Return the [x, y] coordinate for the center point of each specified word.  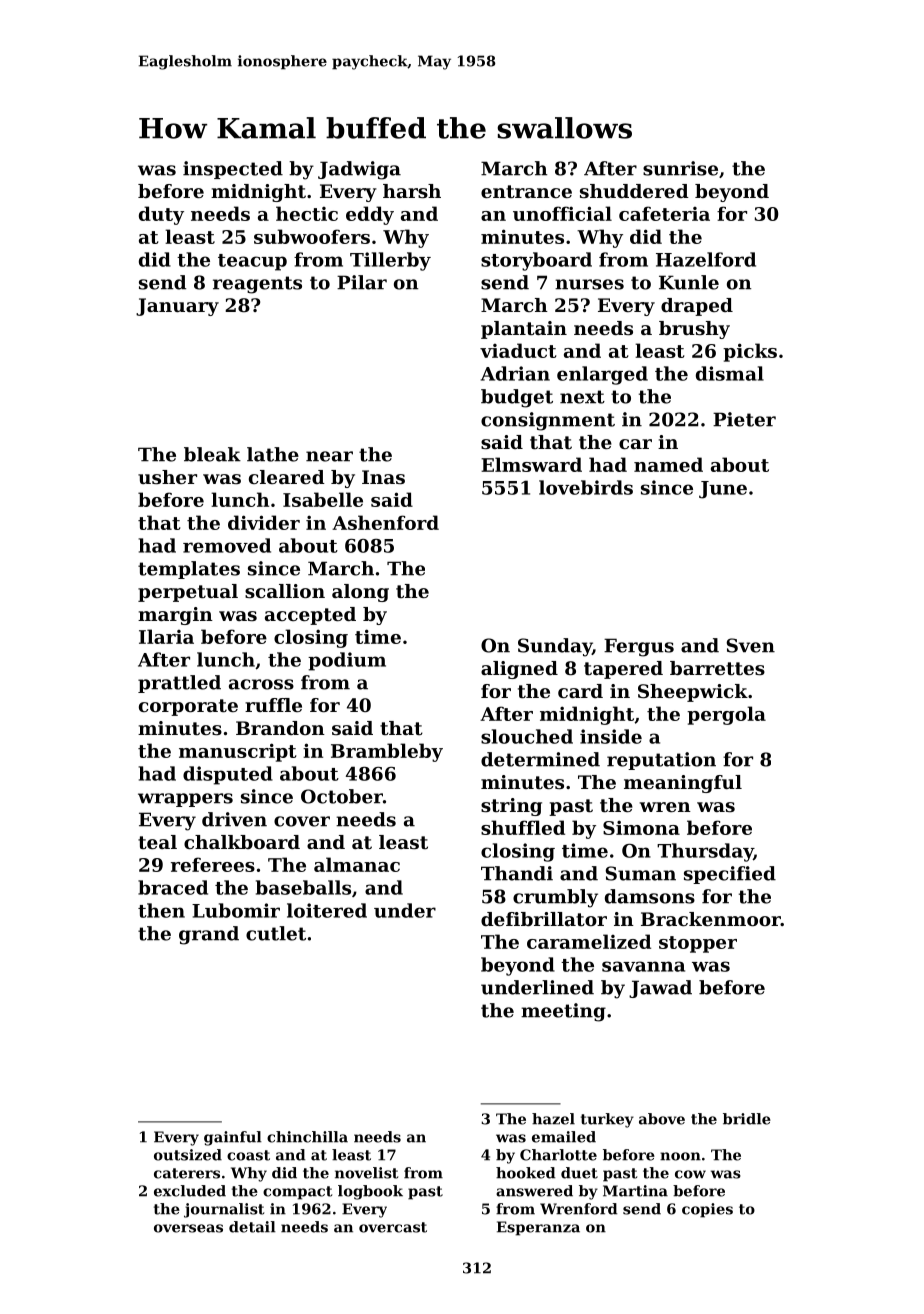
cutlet [276, 933]
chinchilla [307, 1137]
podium [347, 661]
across [261, 684]
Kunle [689, 282]
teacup [252, 262]
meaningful [683, 784]
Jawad [660, 989]
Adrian [515, 373]
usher [167, 477]
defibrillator [544, 919]
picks [750, 352]
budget [517, 398]
